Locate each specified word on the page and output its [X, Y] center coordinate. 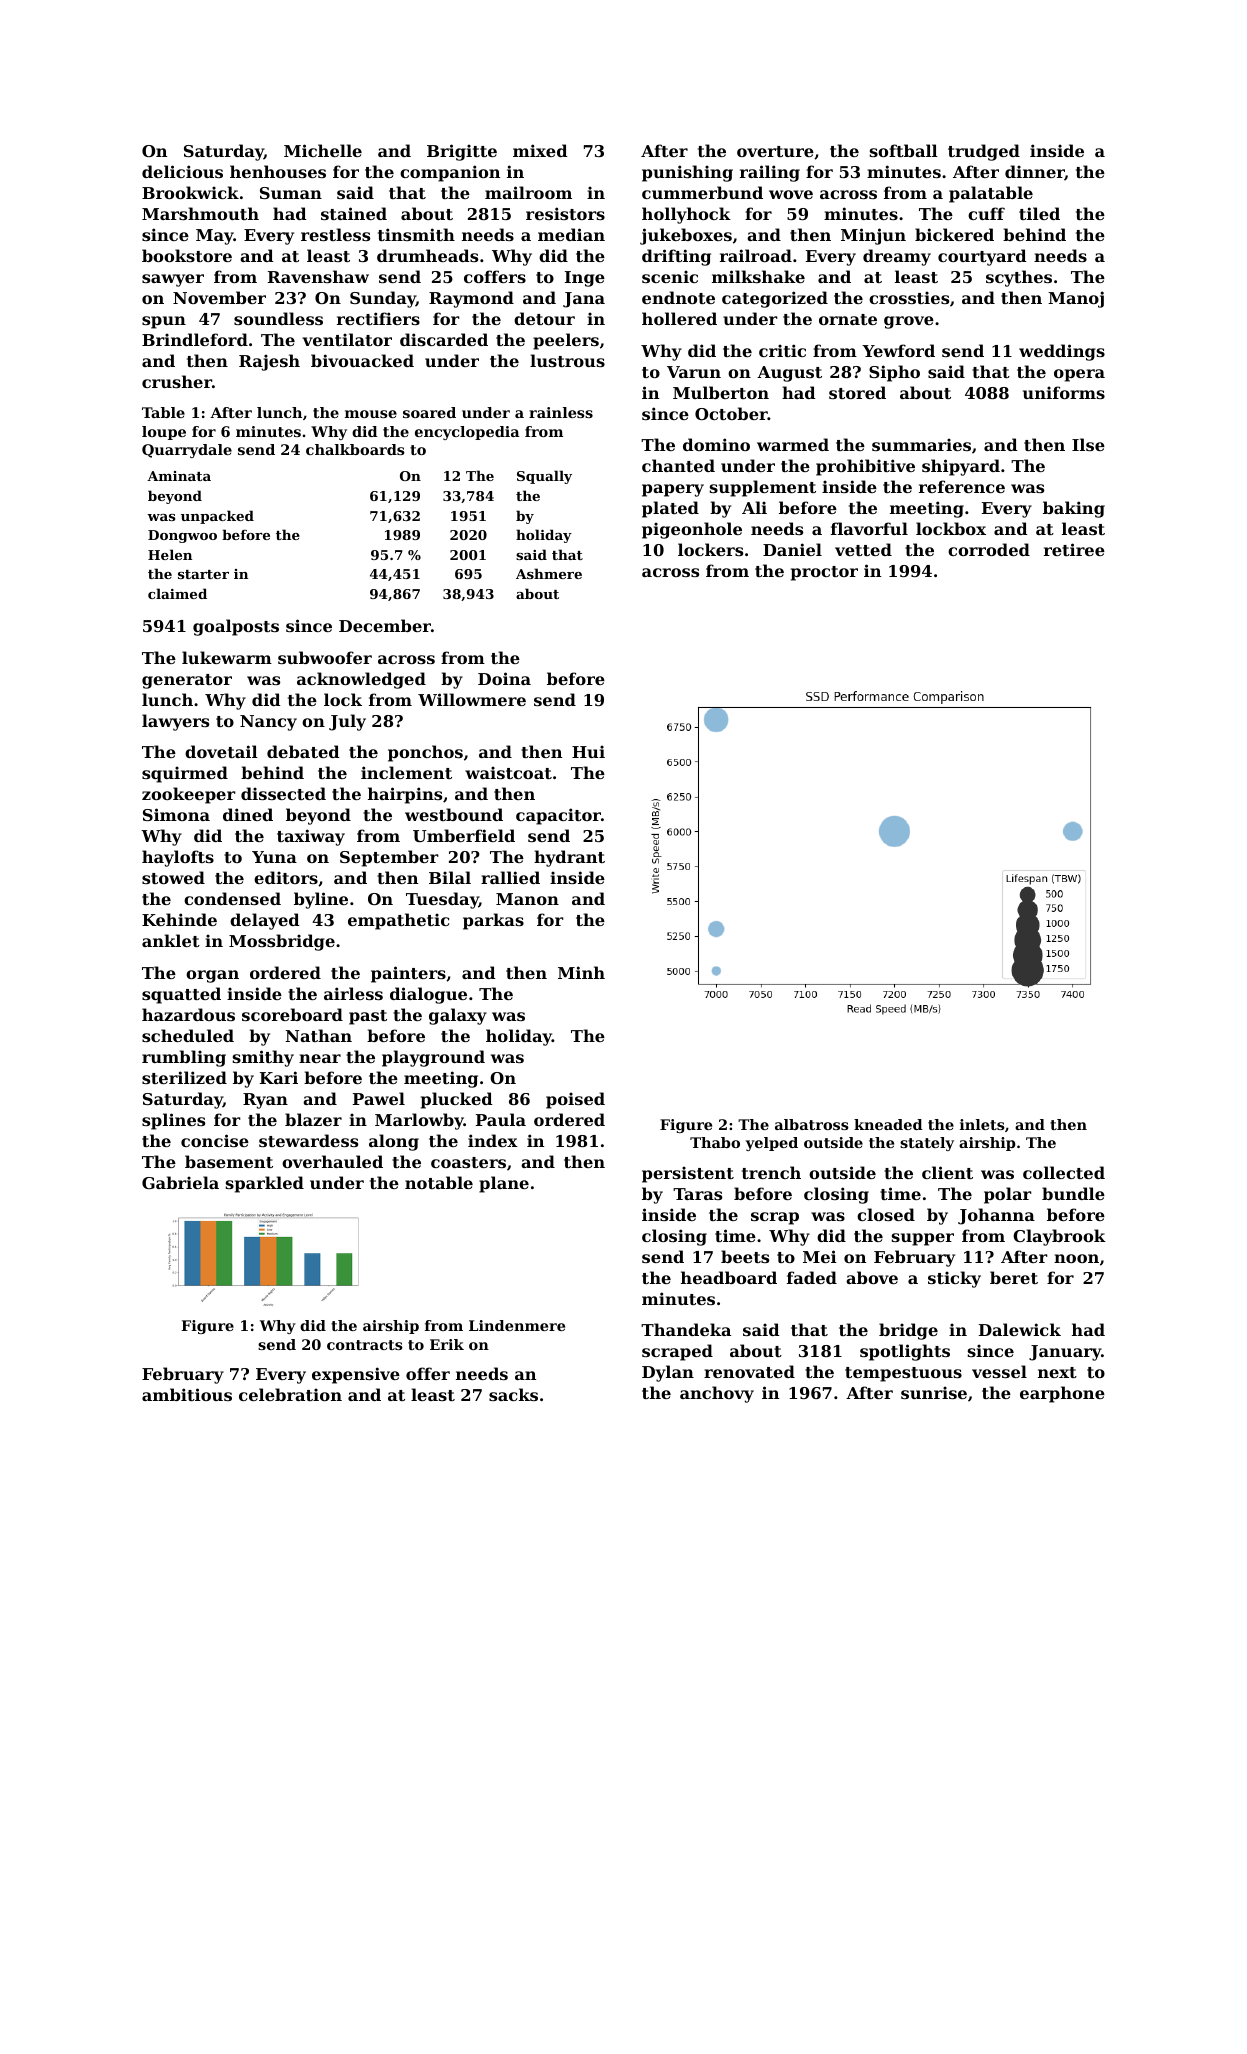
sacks [513, 1394]
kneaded [888, 1124]
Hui [588, 751]
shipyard [961, 467]
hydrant [569, 858]
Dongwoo [182, 536]
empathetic [398, 921]
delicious [182, 171]
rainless [561, 412]
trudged [984, 152]
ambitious [187, 1394]
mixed [540, 150]
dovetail [221, 751]
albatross [812, 1124]
